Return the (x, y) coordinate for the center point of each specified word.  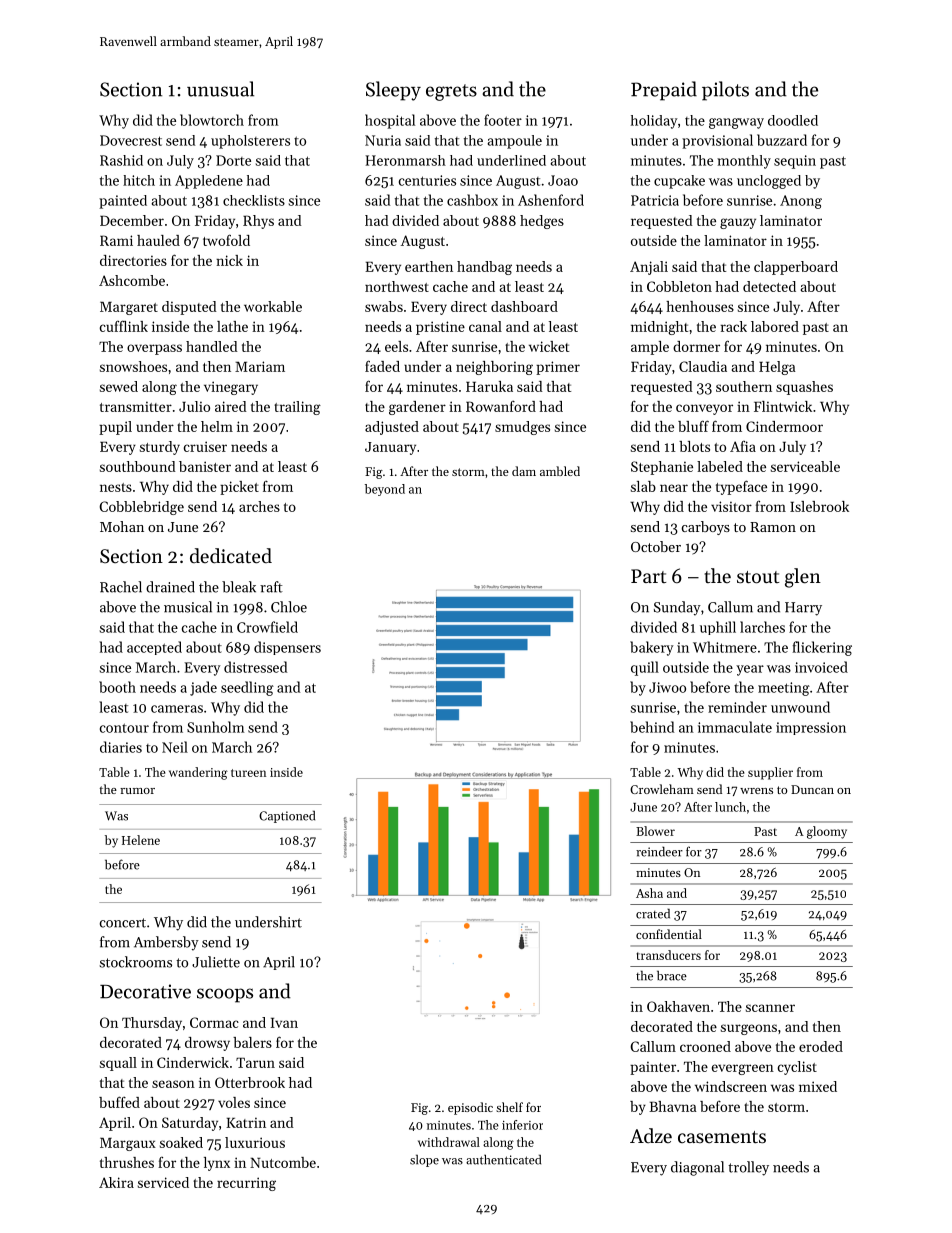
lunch (730, 807)
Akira (116, 1182)
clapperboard (796, 268)
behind (652, 727)
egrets (451, 92)
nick (229, 260)
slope (424, 1160)
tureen (248, 773)
